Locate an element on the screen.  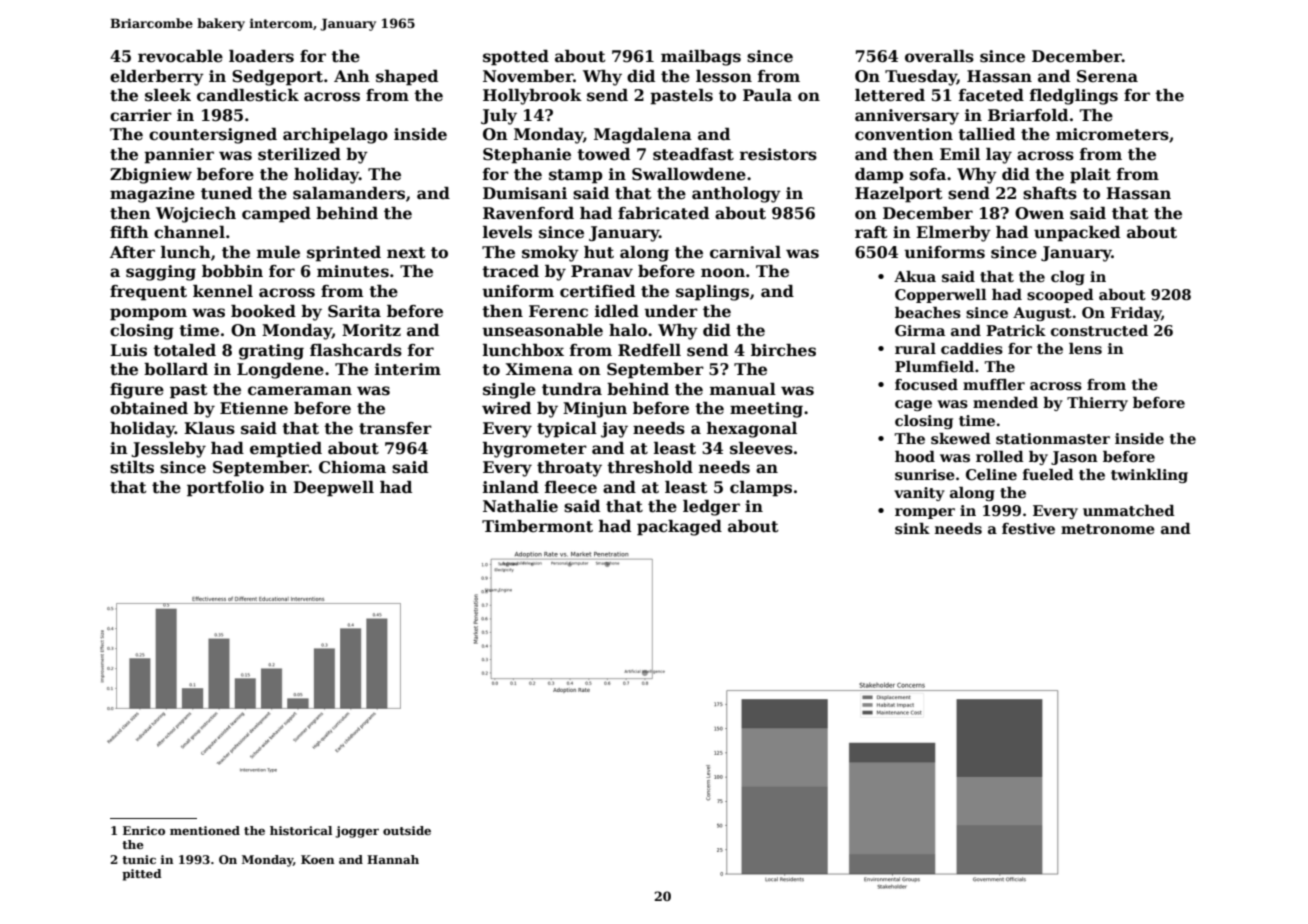
elderberry is located at coordinates (157, 78).
